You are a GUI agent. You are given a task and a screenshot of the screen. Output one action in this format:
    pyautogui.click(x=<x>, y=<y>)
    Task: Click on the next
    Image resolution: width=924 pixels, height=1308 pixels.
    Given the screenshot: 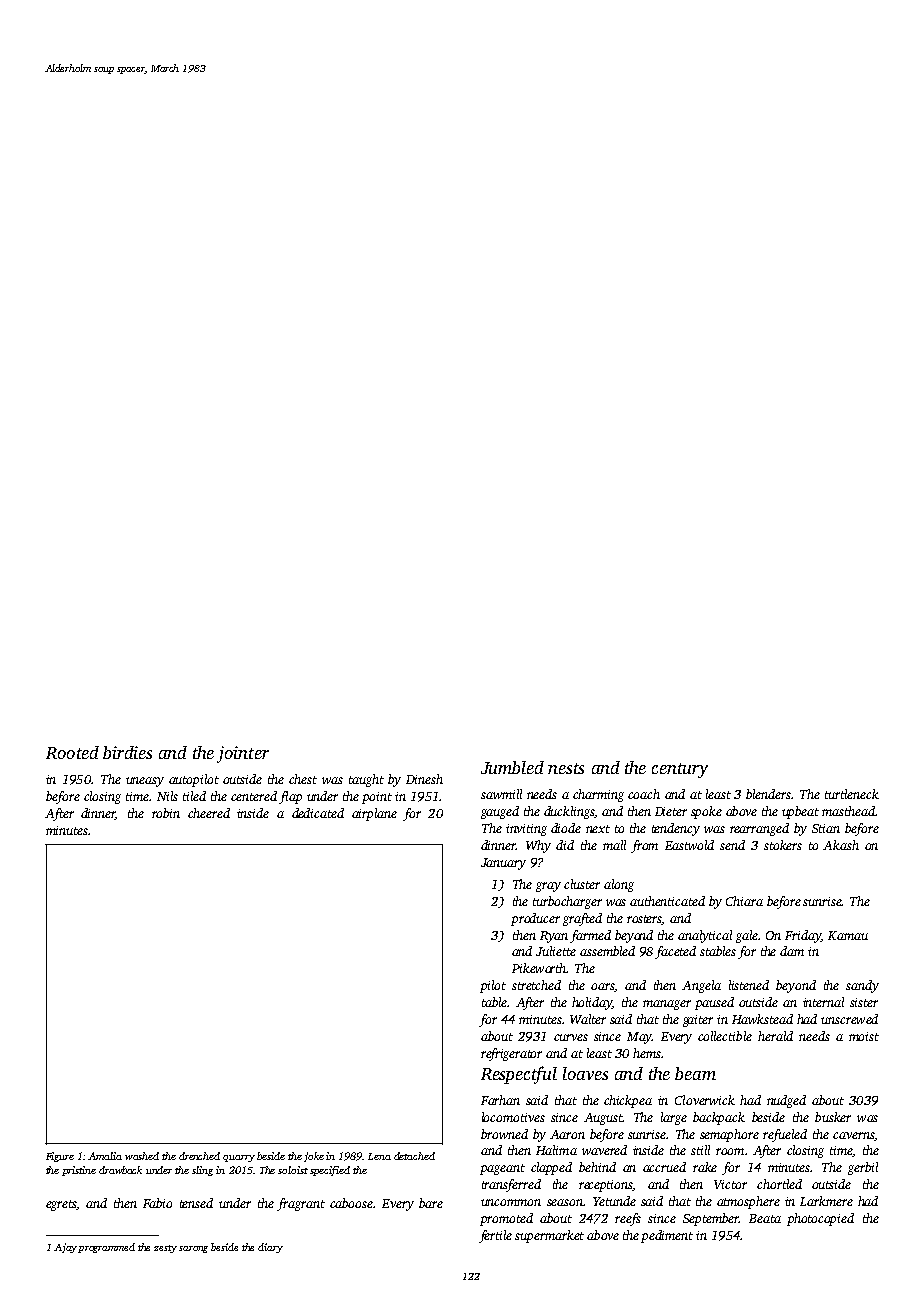 What is the action you would take?
    pyautogui.click(x=598, y=829)
